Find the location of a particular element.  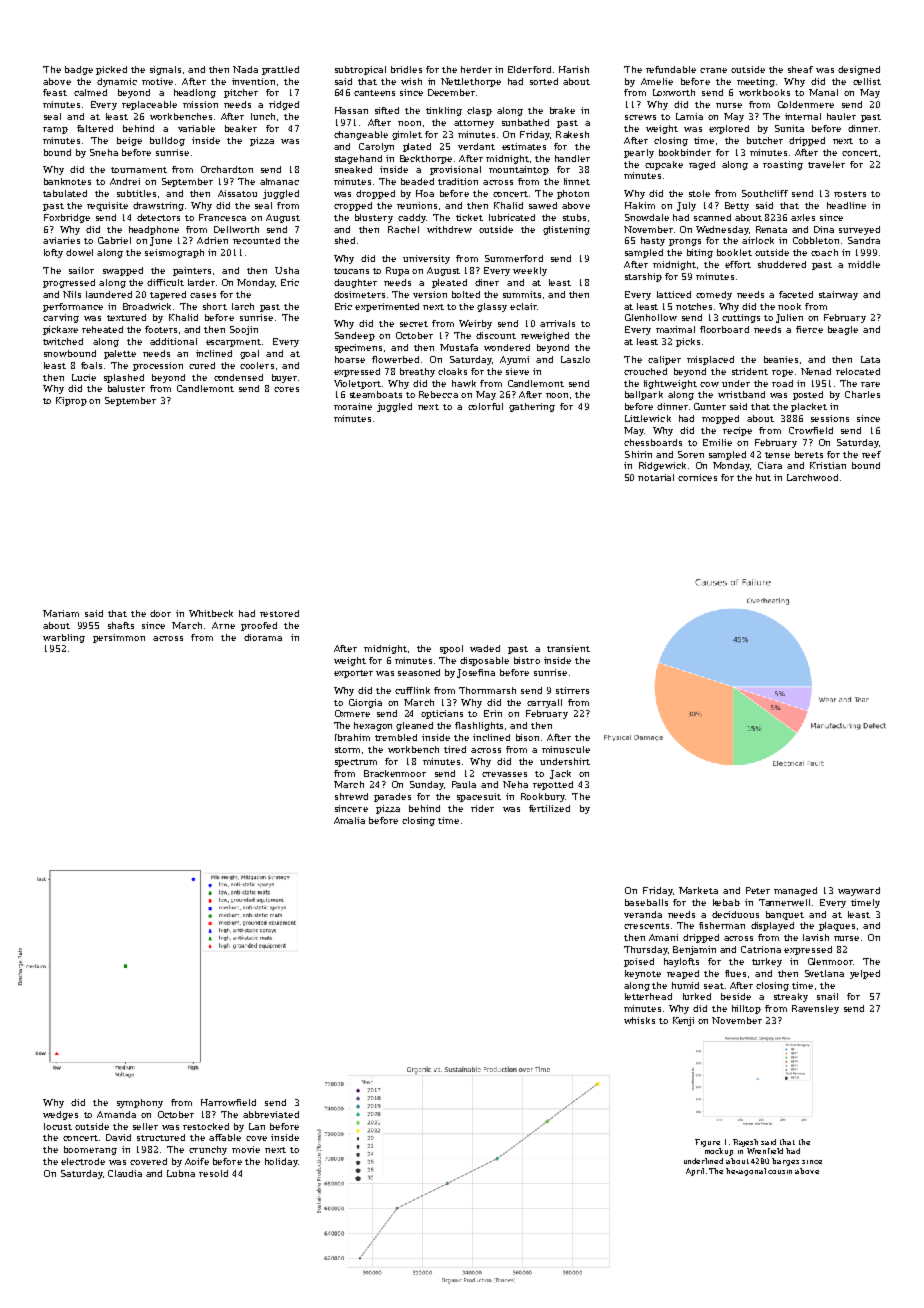

glistening is located at coordinates (566, 230).
